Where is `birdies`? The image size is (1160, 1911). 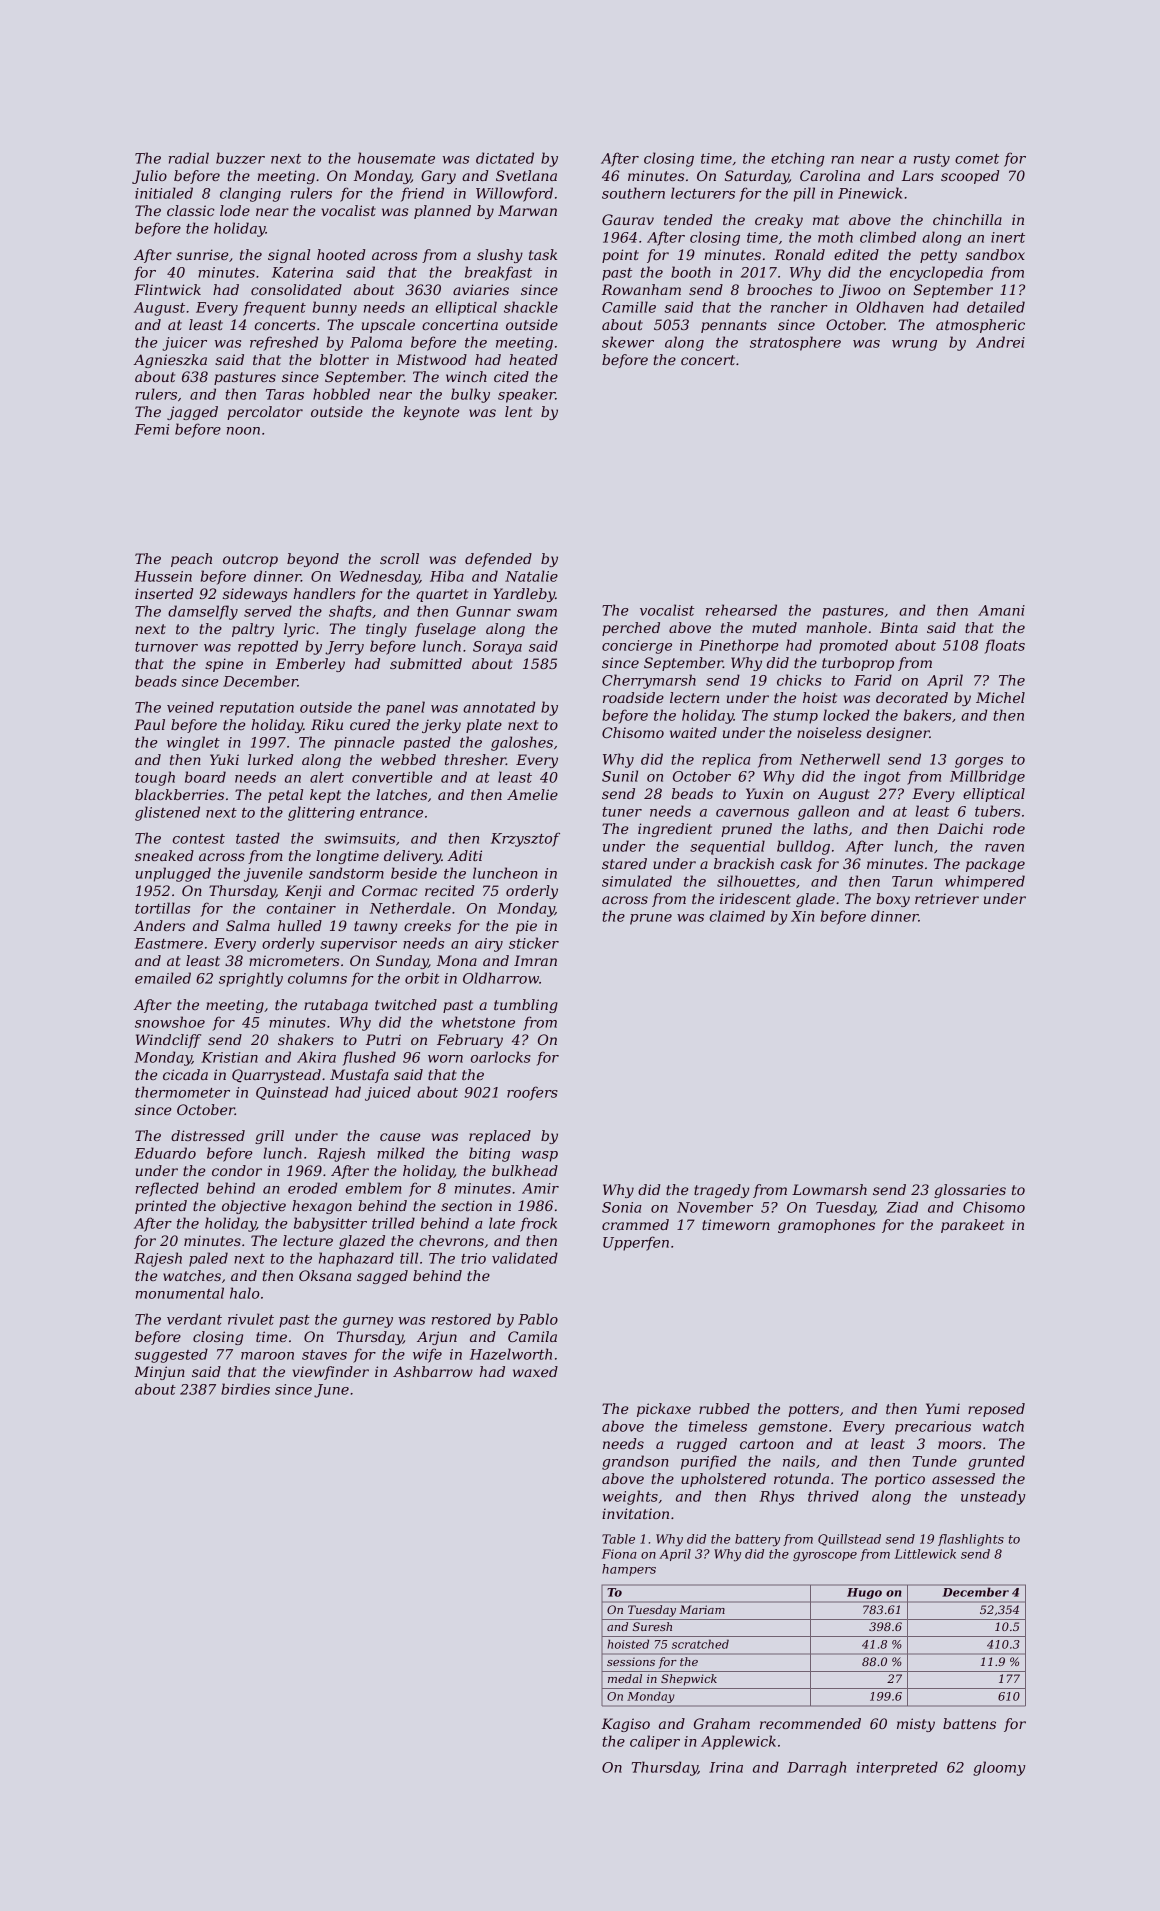 birdies is located at coordinates (245, 1389).
